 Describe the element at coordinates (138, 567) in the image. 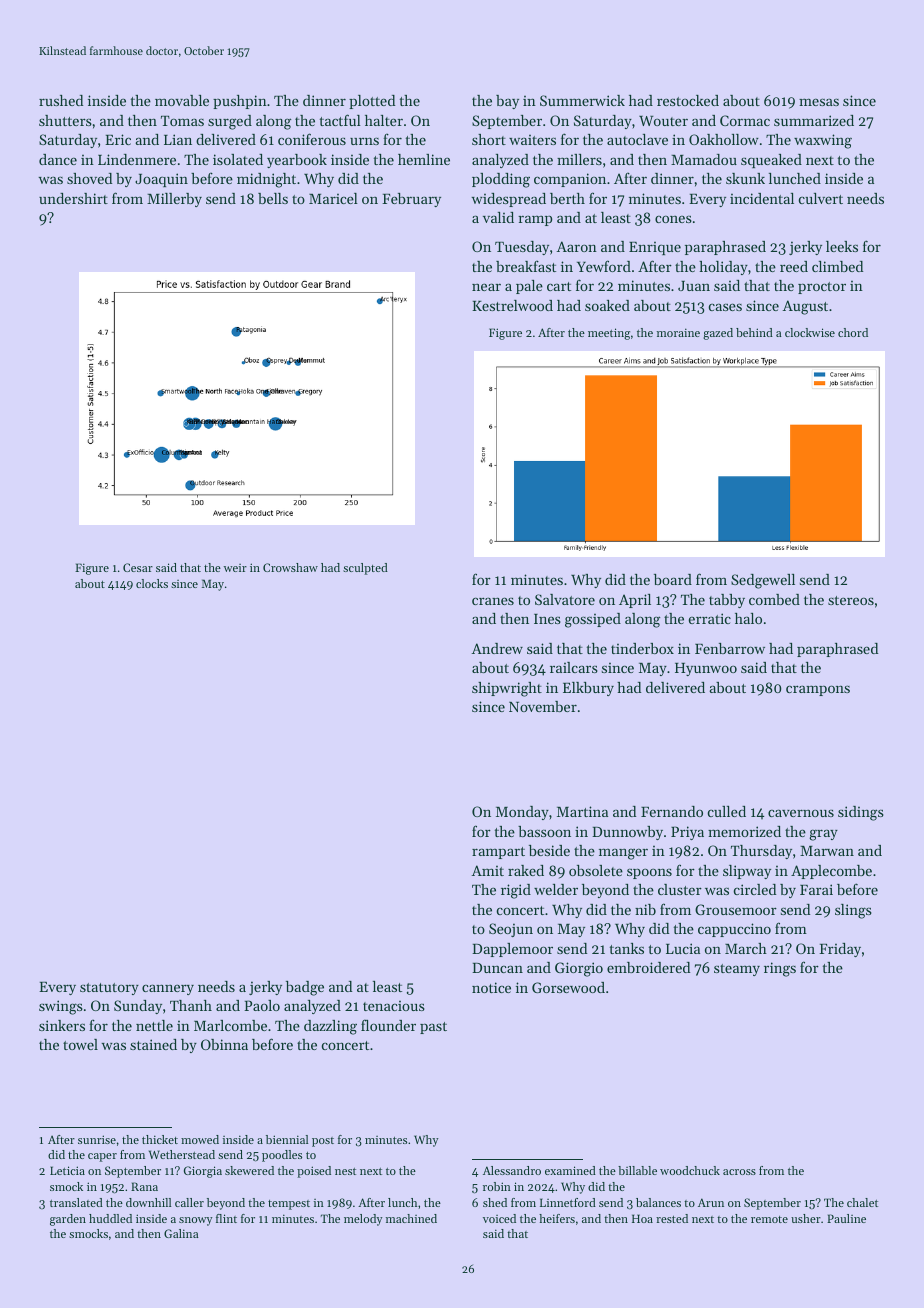

I see `Cesar` at that location.
